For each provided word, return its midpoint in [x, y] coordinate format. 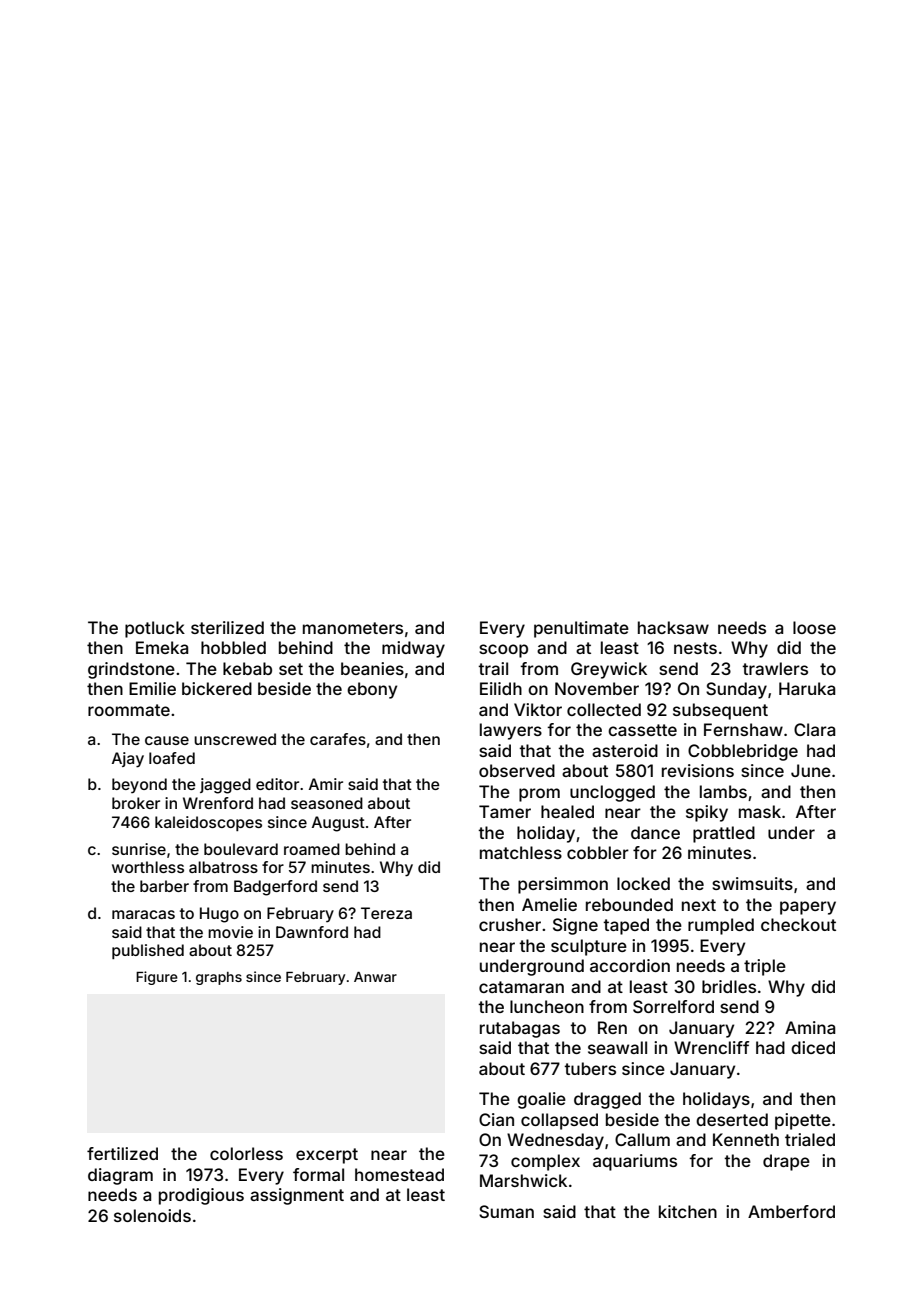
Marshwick [523, 1180]
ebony [372, 690]
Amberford [791, 1211]
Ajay [128, 760]
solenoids [152, 1215]
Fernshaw [743, 729]
